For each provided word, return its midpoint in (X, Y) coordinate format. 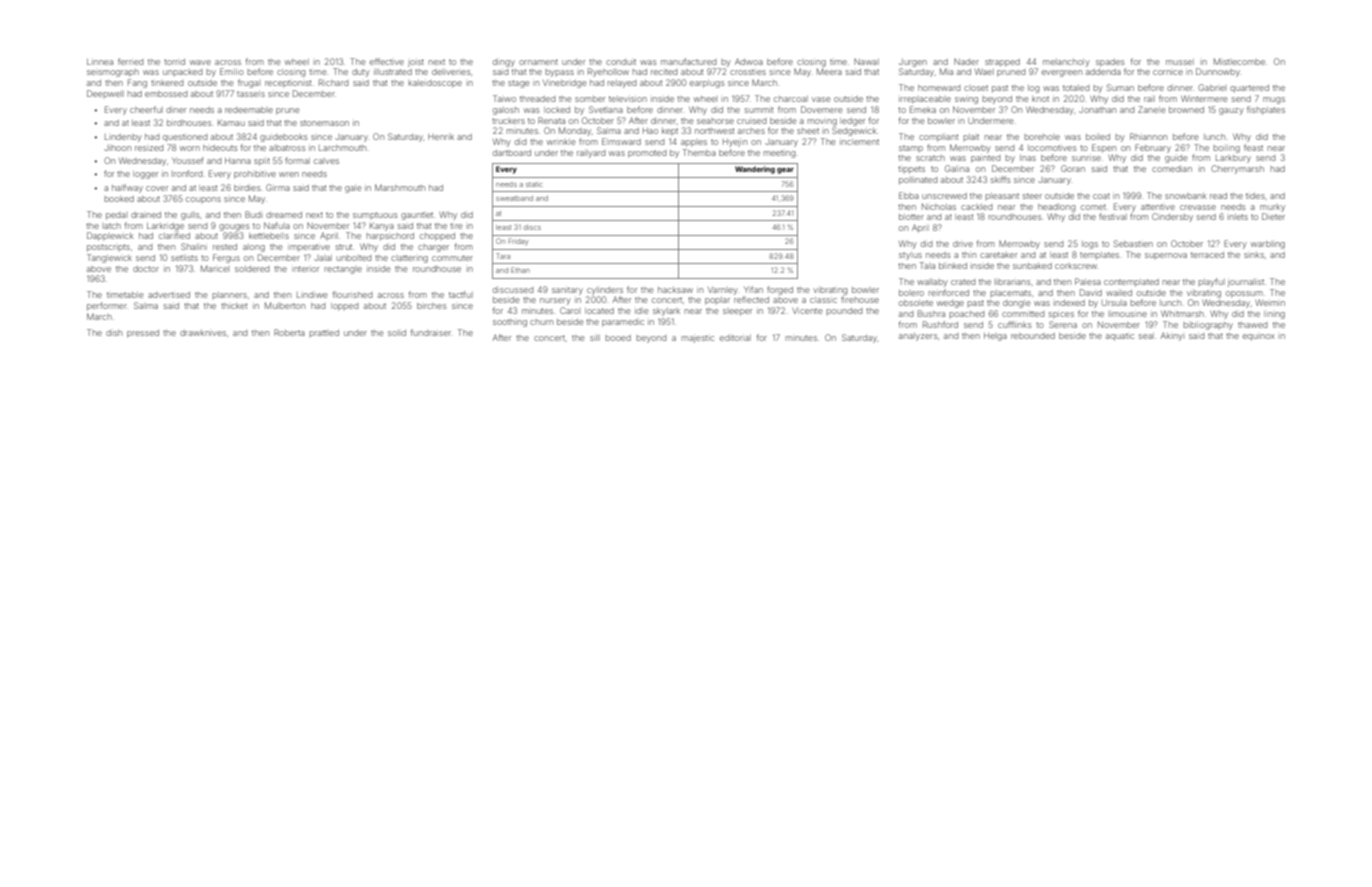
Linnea (100, 62)
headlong (1056, 208)
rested (225, 247)
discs (532, 228)
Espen (1104, 148)
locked (557, 110)
